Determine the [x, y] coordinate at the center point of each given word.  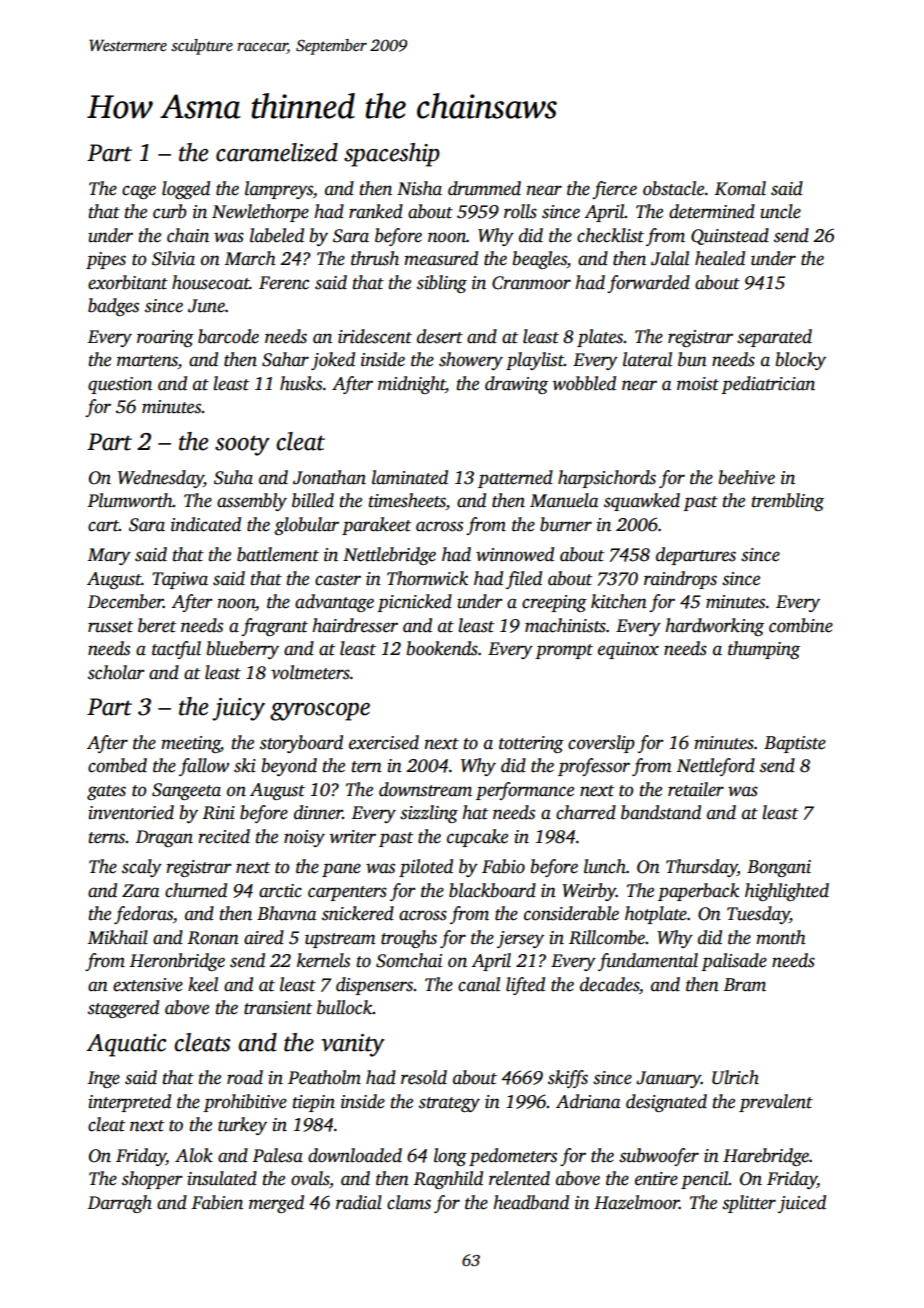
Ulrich [735, 1077]
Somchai [409, 960]
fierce [614, 190]
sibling [442, 284]
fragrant [274, 627]
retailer [696, 789]
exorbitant [128, 282]
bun [692, 359]
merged [276, 1204]
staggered [123, 1009]
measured [441, 258]
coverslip [601, 744]
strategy [449, 1104]
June [206, 306]
